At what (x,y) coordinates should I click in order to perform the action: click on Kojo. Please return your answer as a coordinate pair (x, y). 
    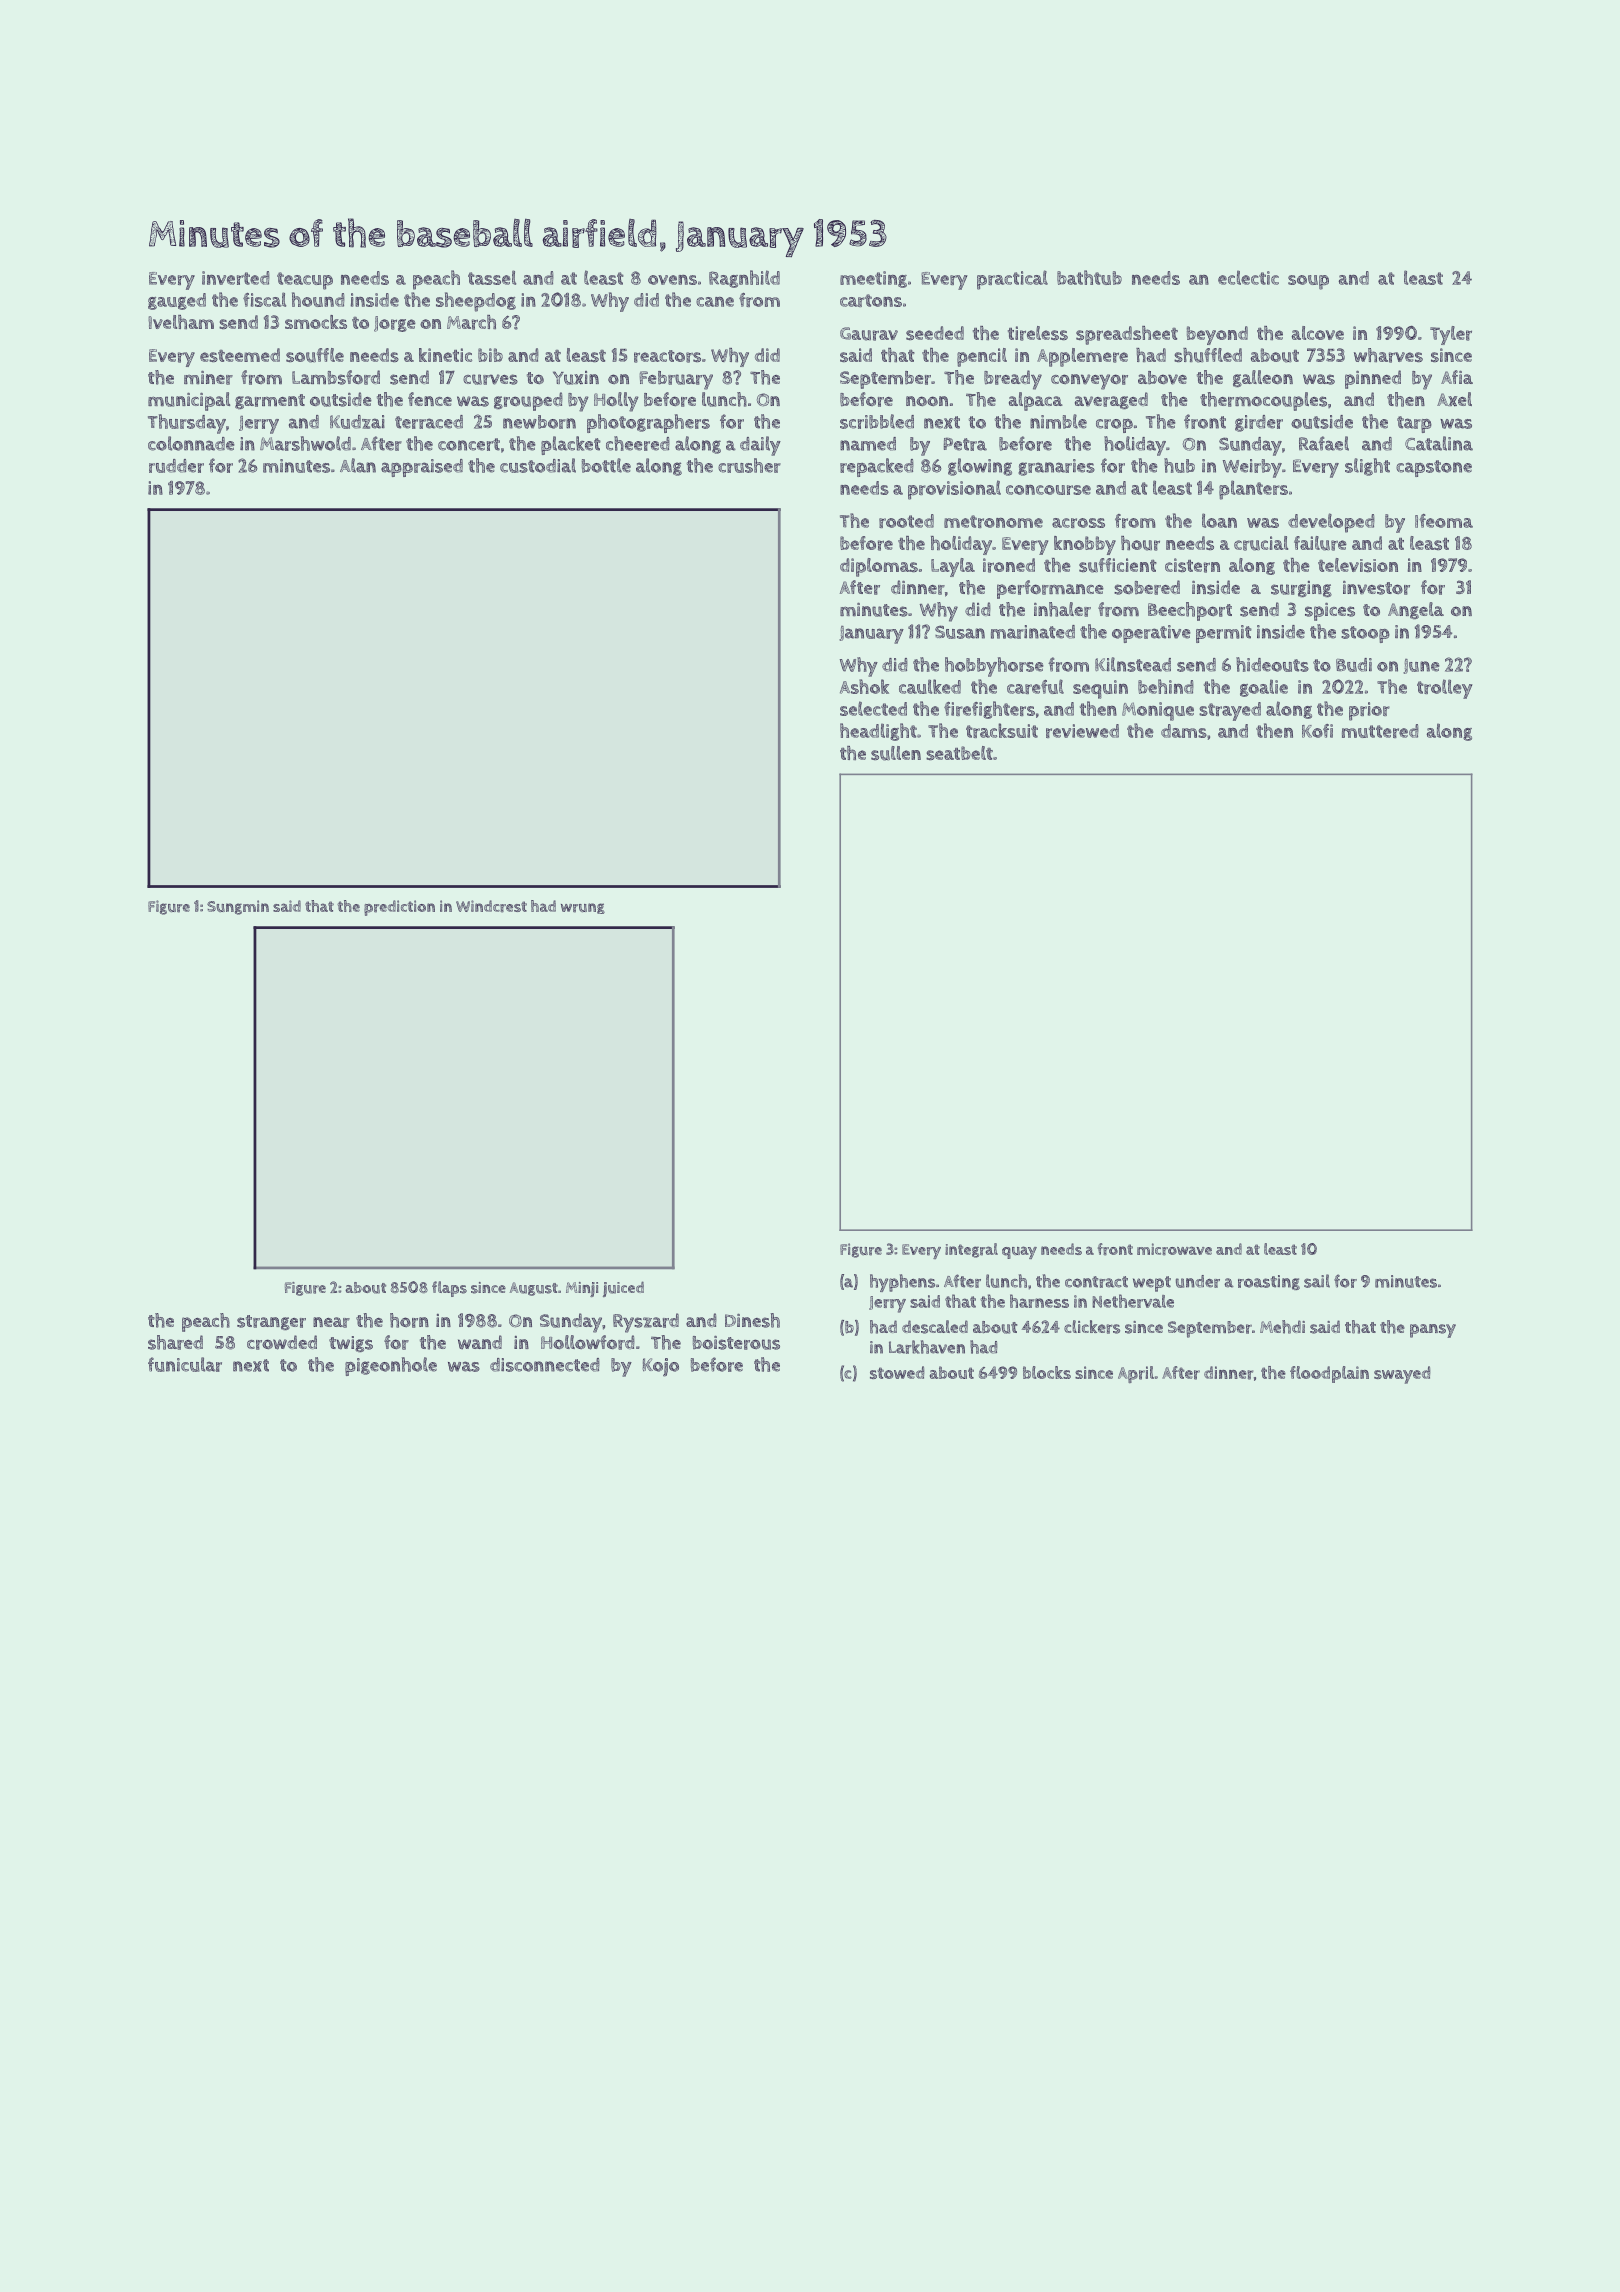
    Looking at the image, I should click on (660, 1367).
